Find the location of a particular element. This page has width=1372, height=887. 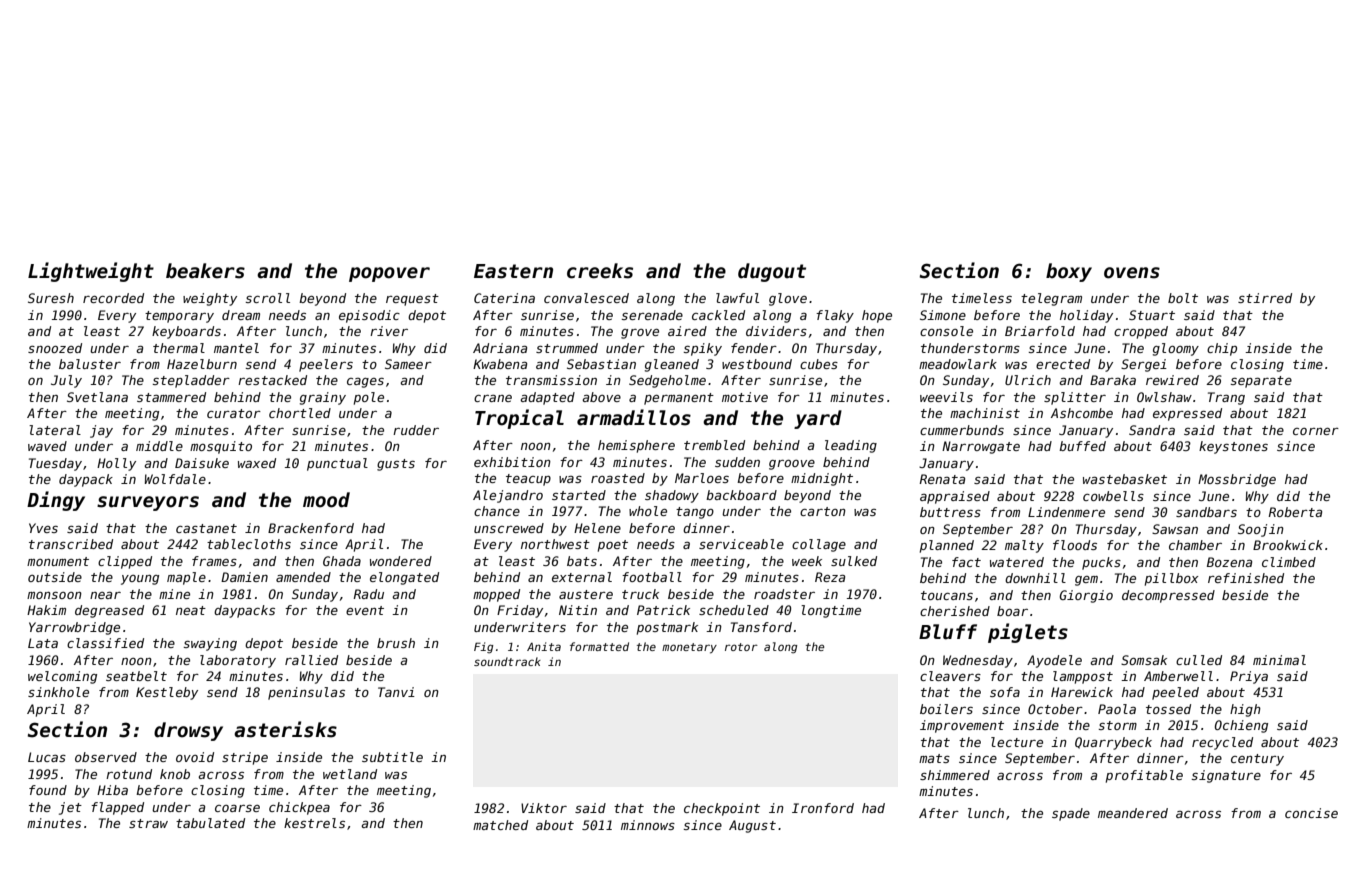

waved is located at coordinates (47, 446).
